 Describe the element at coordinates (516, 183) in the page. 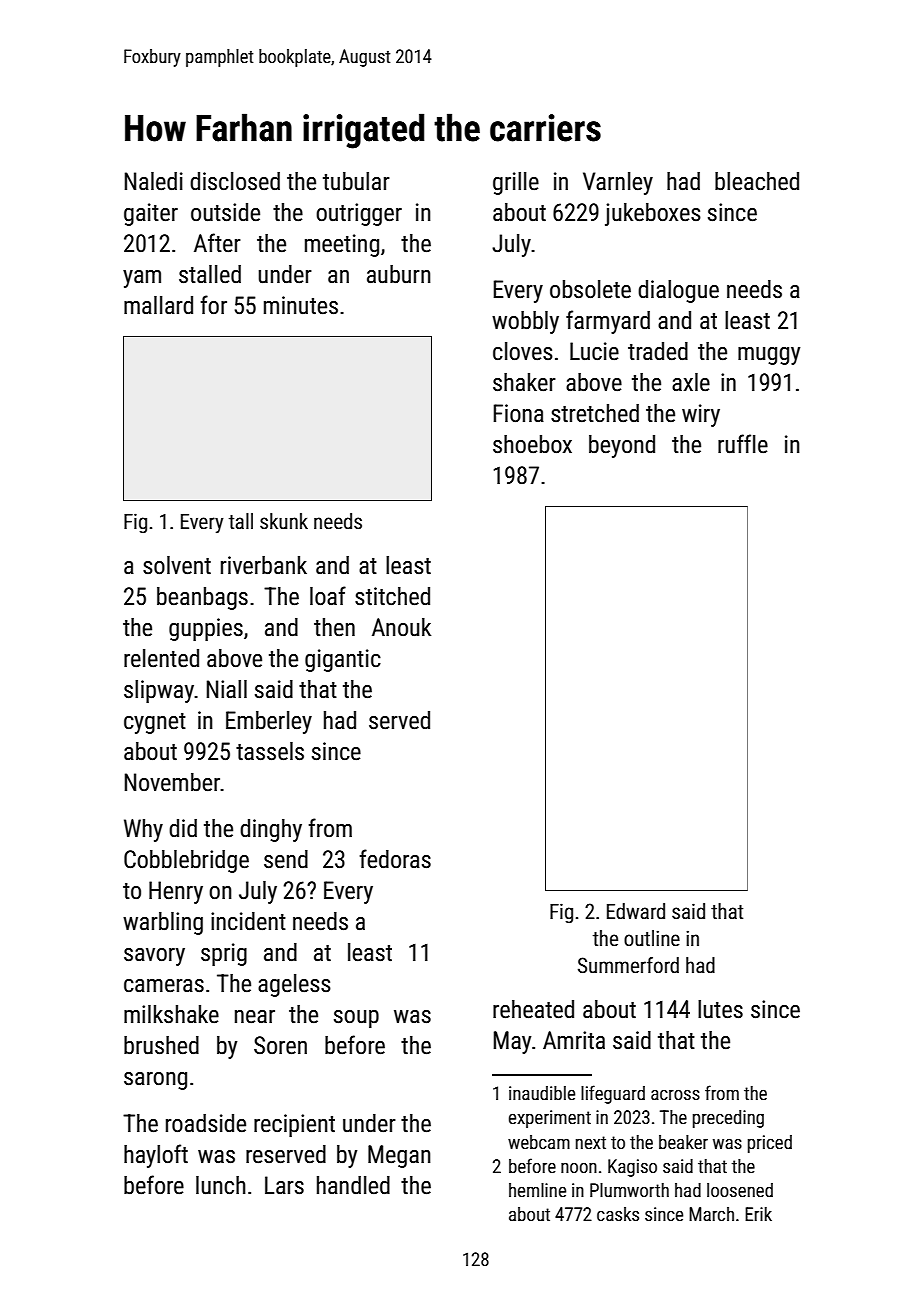

I see `grille` at that location.
